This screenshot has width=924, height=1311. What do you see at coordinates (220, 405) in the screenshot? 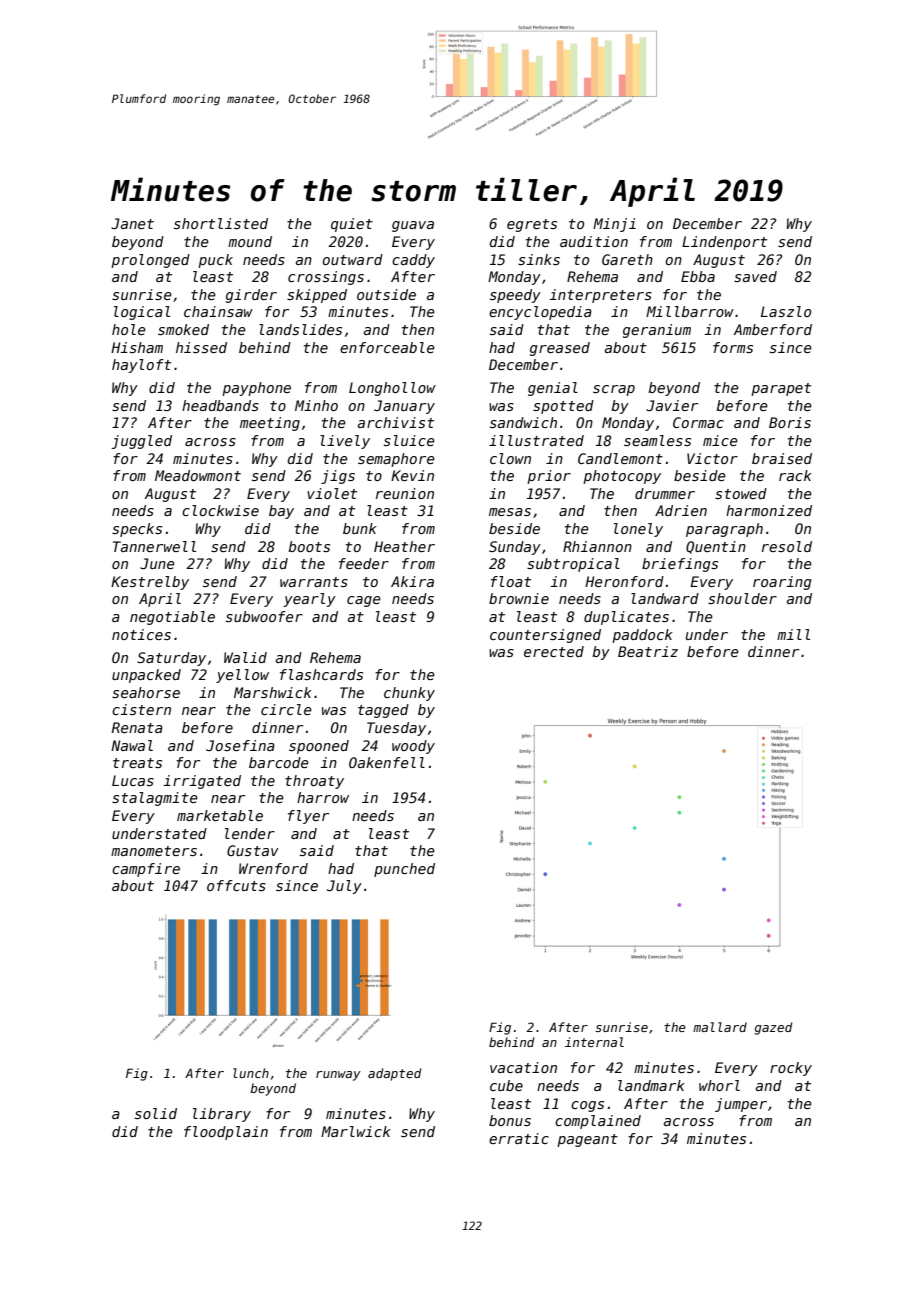
I see `headbands` at bounding box center [220, 405].
